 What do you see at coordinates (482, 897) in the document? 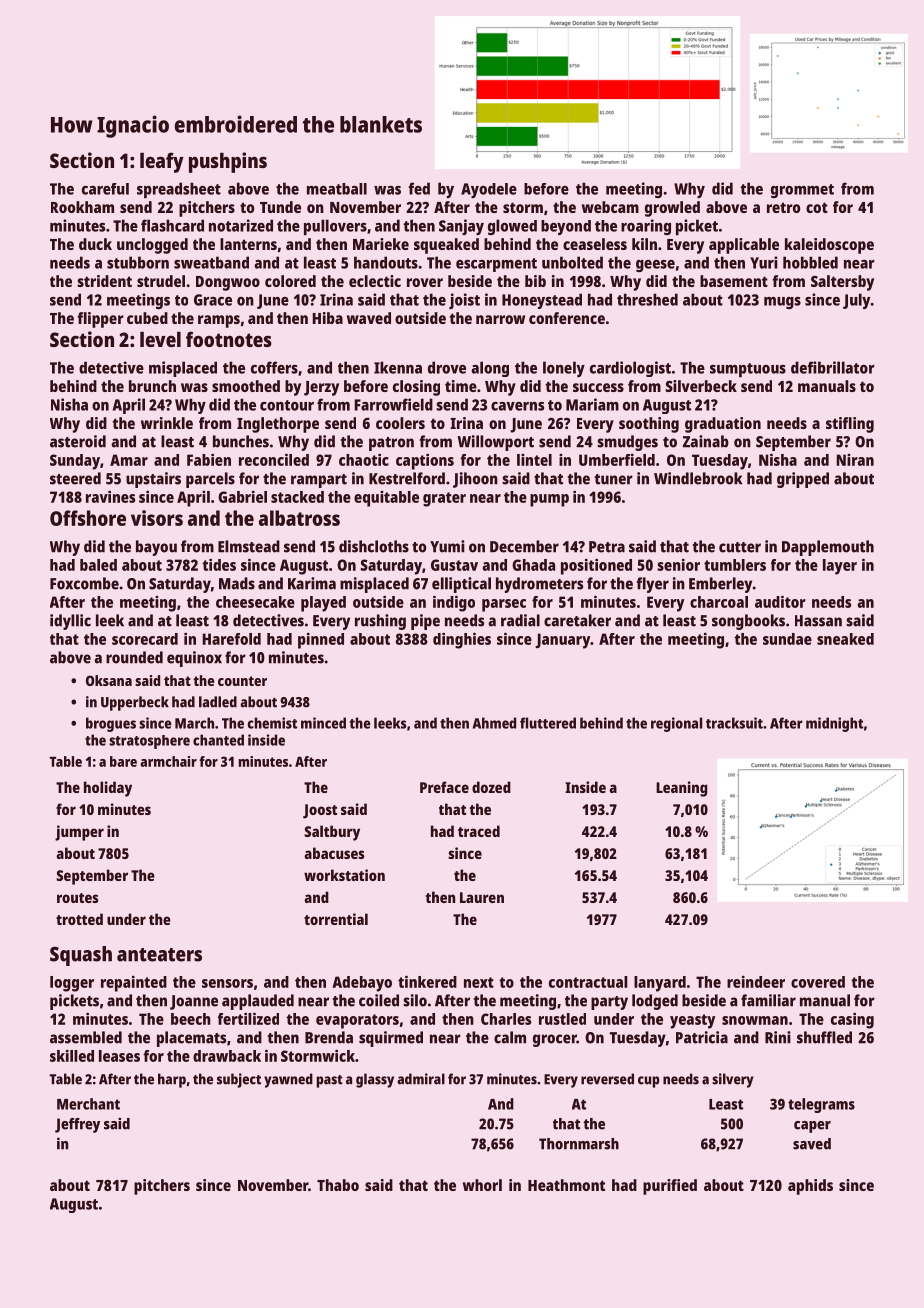
I see `Lauren` at bounding box center [482, 897].
